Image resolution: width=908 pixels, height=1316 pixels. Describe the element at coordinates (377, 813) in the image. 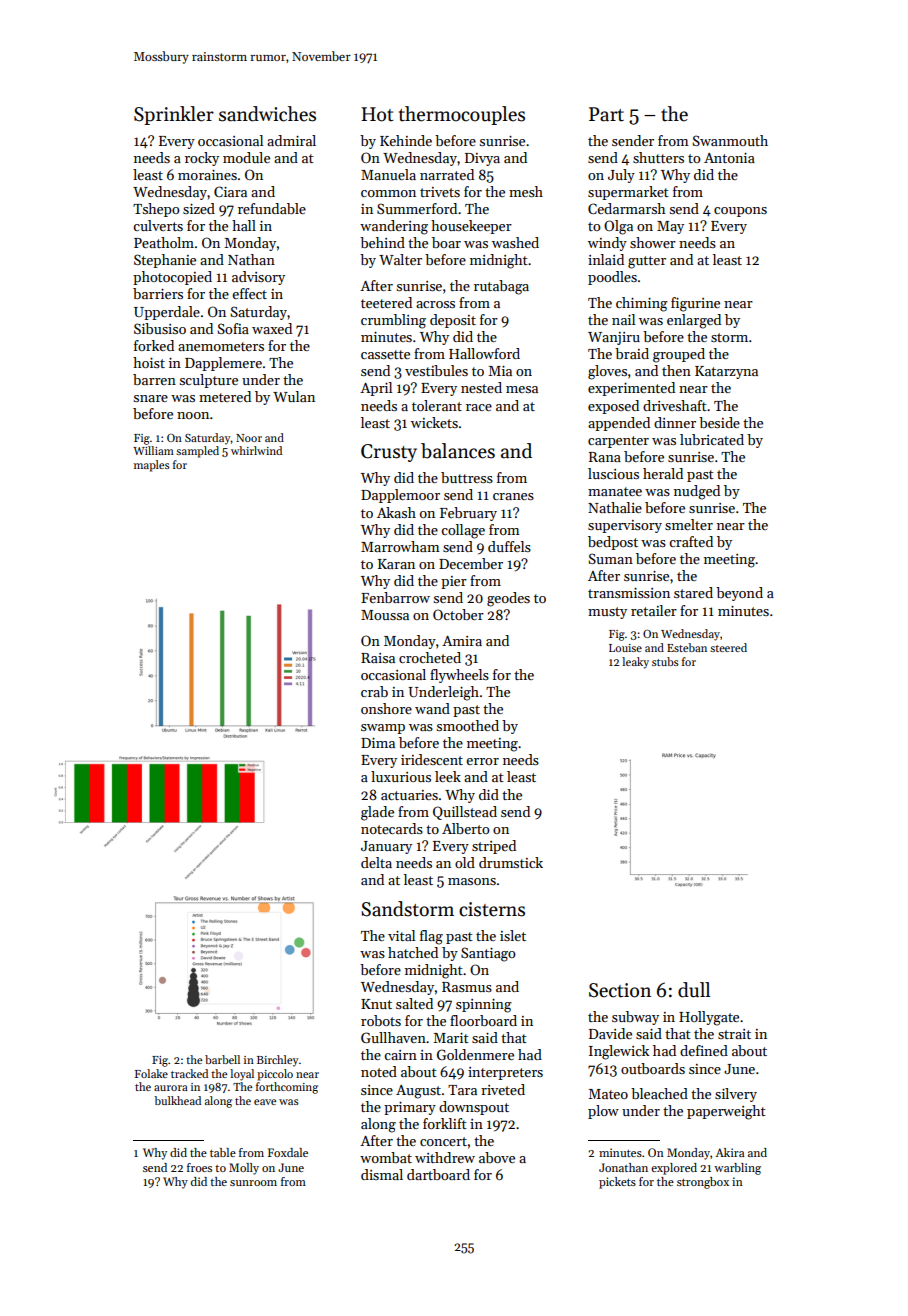

I see `glade` at that location.
